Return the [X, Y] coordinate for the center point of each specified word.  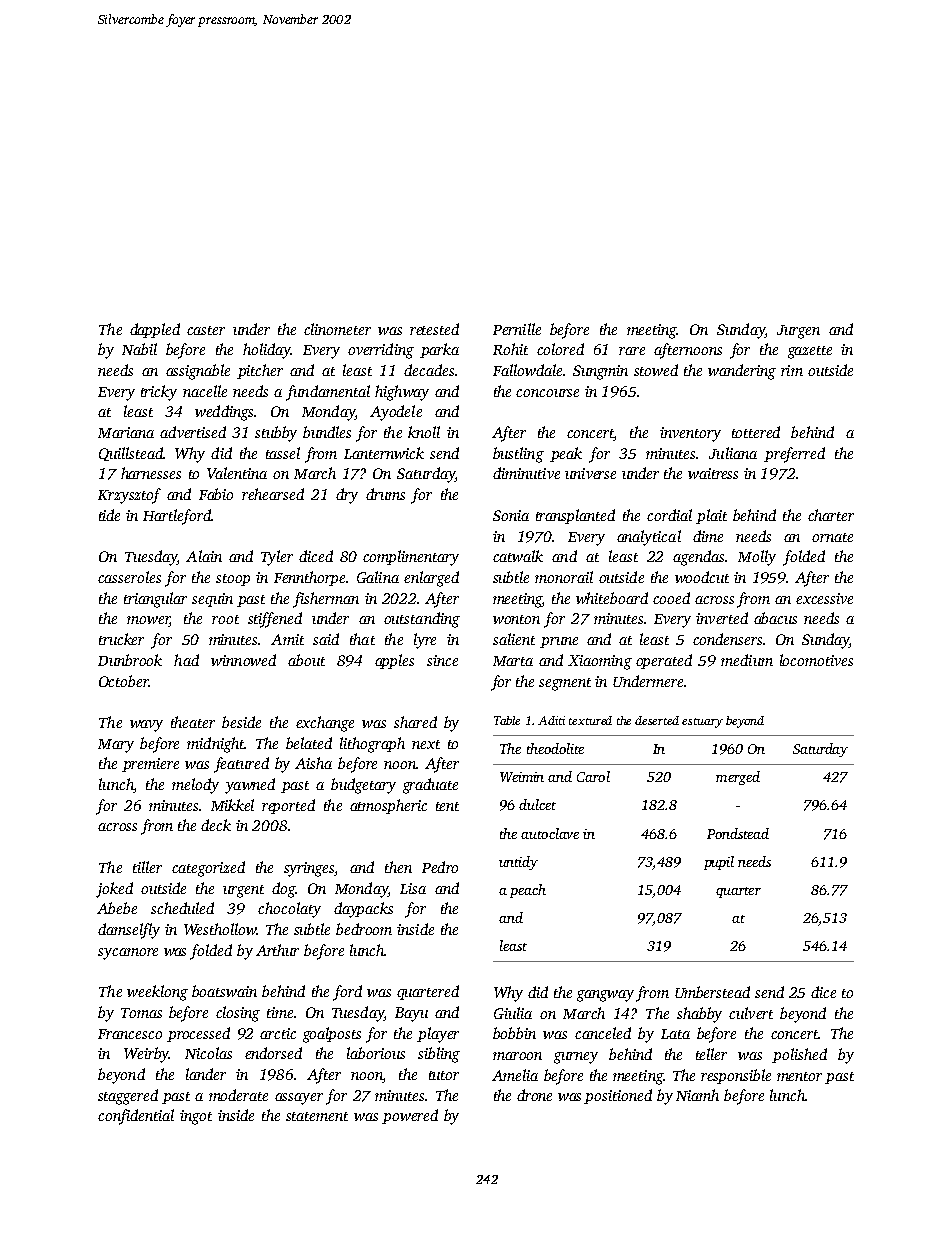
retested [434, 329]
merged [738, 778]
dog [283, 890]
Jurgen [798, 332]
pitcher [260, 371]
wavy [146, 726]
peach [528, 891]
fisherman [326, 600]
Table [507, 720]
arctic [278, 1033]
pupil [719, 863]
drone [534, 1095]
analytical [649, 538]
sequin [212, 600]
